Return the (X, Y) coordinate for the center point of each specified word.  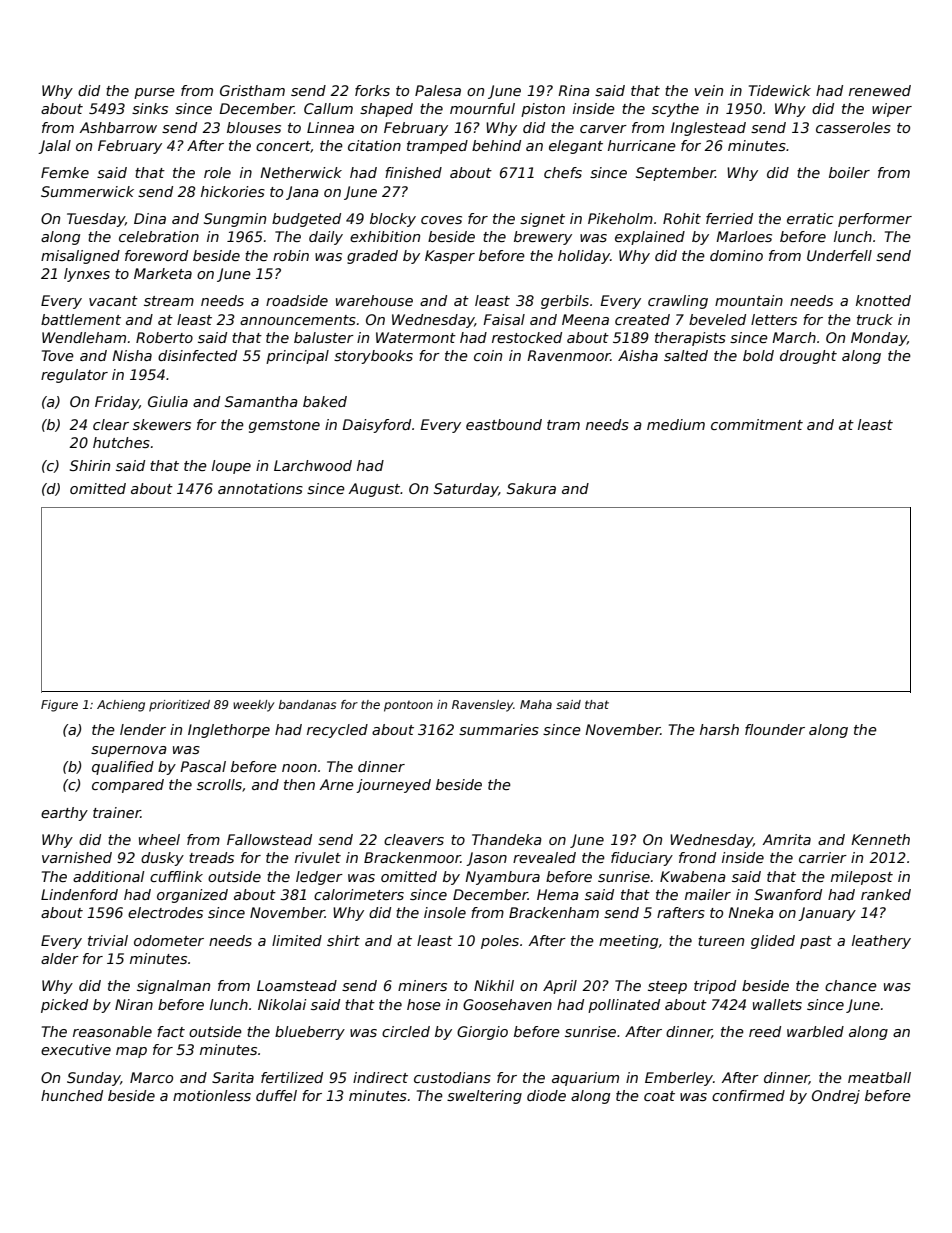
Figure (59, 706)
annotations (260, 488)
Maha (536, 704)
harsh (719, 729)
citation (374, 145)
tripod (715, 987)
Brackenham (554, 912)
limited (297, 940)
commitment (757, 424)
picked (64, 1006)
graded (372, 257)
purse (154, 93)
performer (875, 220)
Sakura (531, 488)
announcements (298, 320)
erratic (810, 218)
